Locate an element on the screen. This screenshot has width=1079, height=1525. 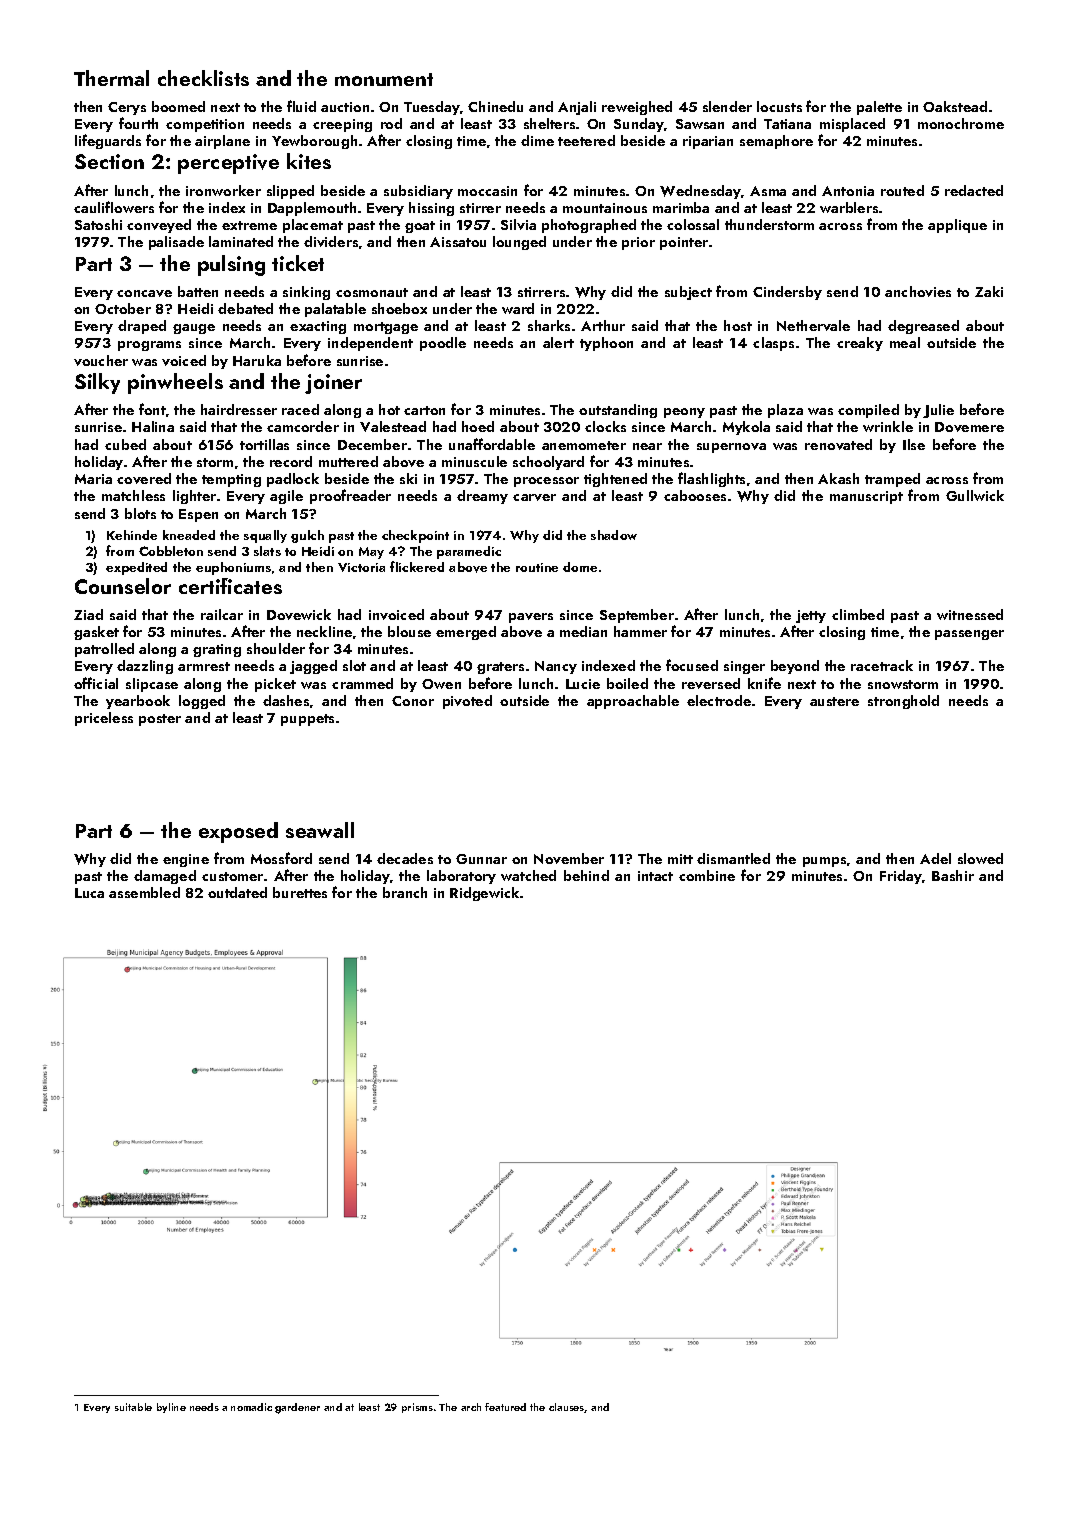
slats is located at coordinates (267, 551).
